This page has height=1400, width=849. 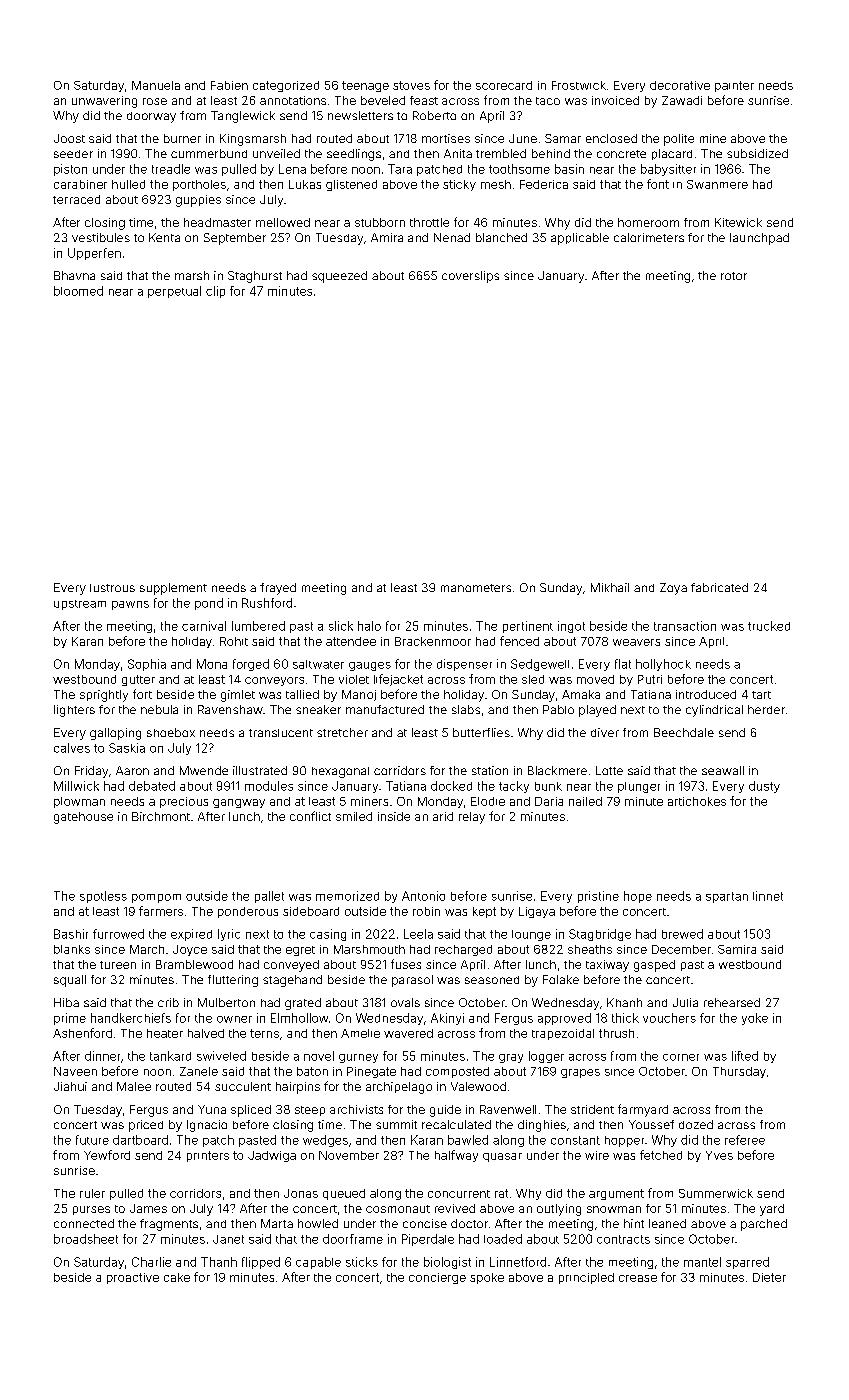 I want to click on squall, so click(x=70, y=981).
